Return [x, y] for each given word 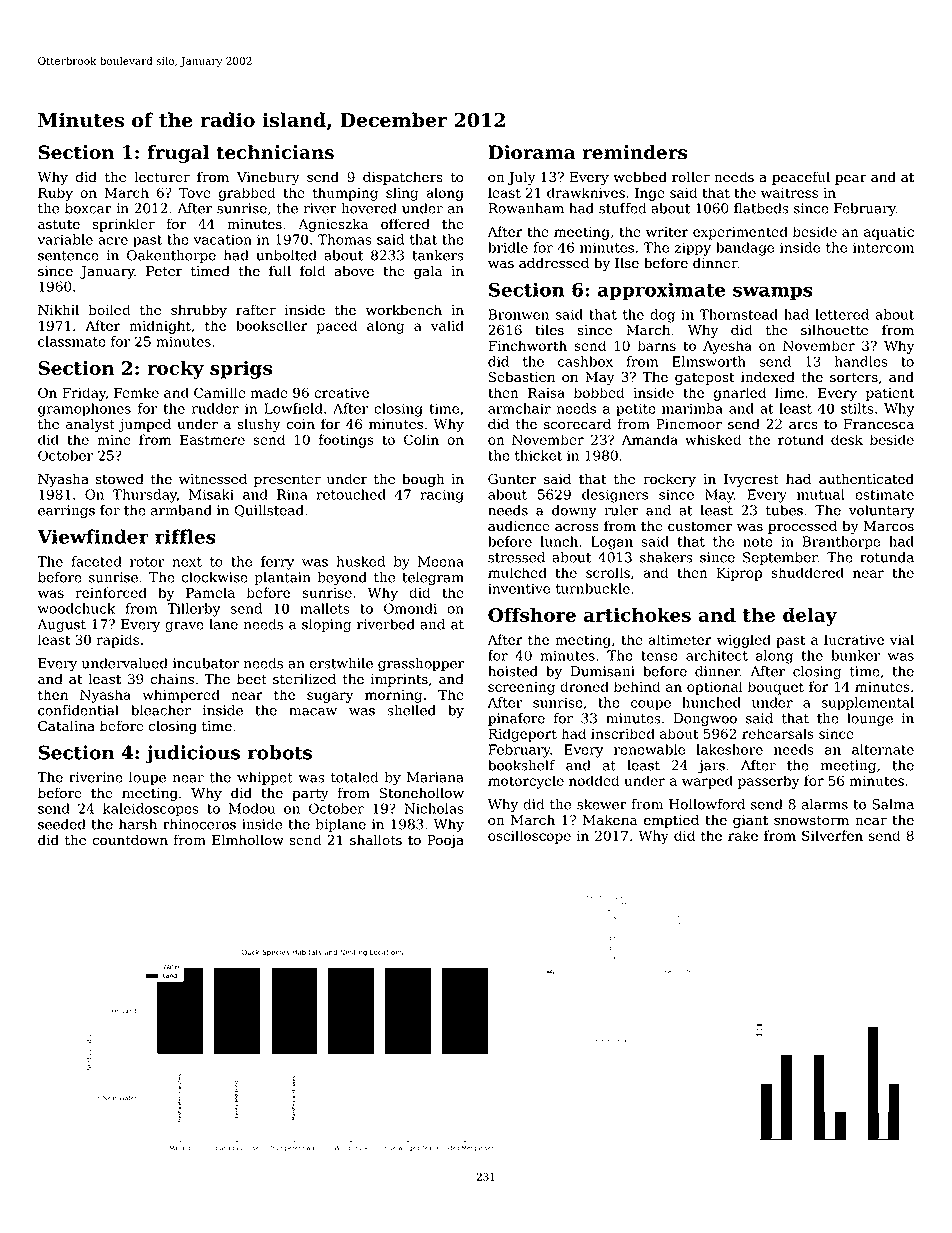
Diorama [531, 152]
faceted [96, 561]
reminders [634, 152]
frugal [178, 154]
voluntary [882, 512]
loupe [147, 778]
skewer [602, 804]
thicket [538, 455]
